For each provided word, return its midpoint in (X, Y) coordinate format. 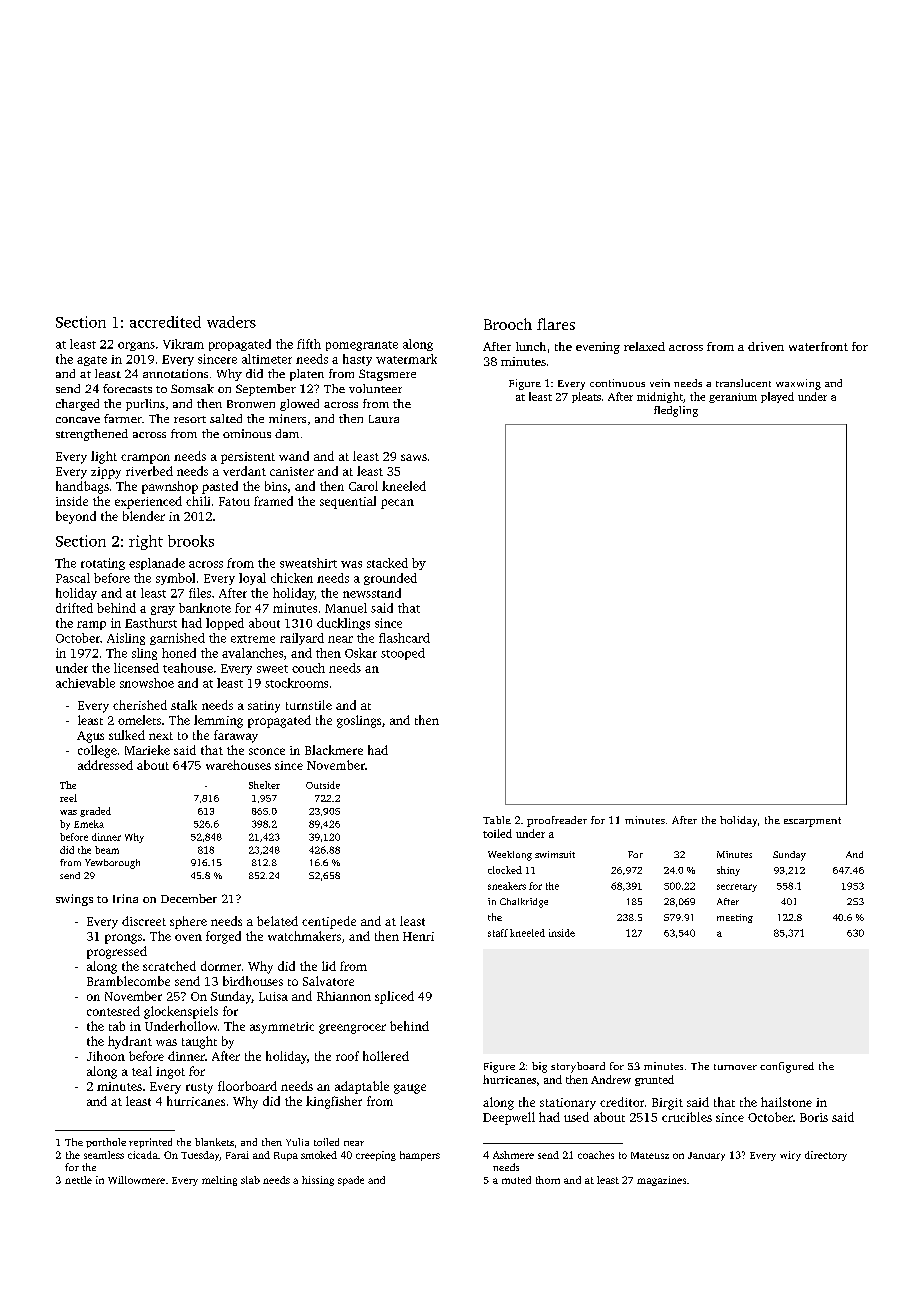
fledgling (676, 411)
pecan (397, 504)
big (539, 1067)
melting (219, 1181)
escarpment (812, 822)
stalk (184, 705)
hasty (357, 360)
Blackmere (334, 750)
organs (136, 346)
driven (766, 346)
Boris (814, 1117)
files (200, 593)
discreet (144, 921)
